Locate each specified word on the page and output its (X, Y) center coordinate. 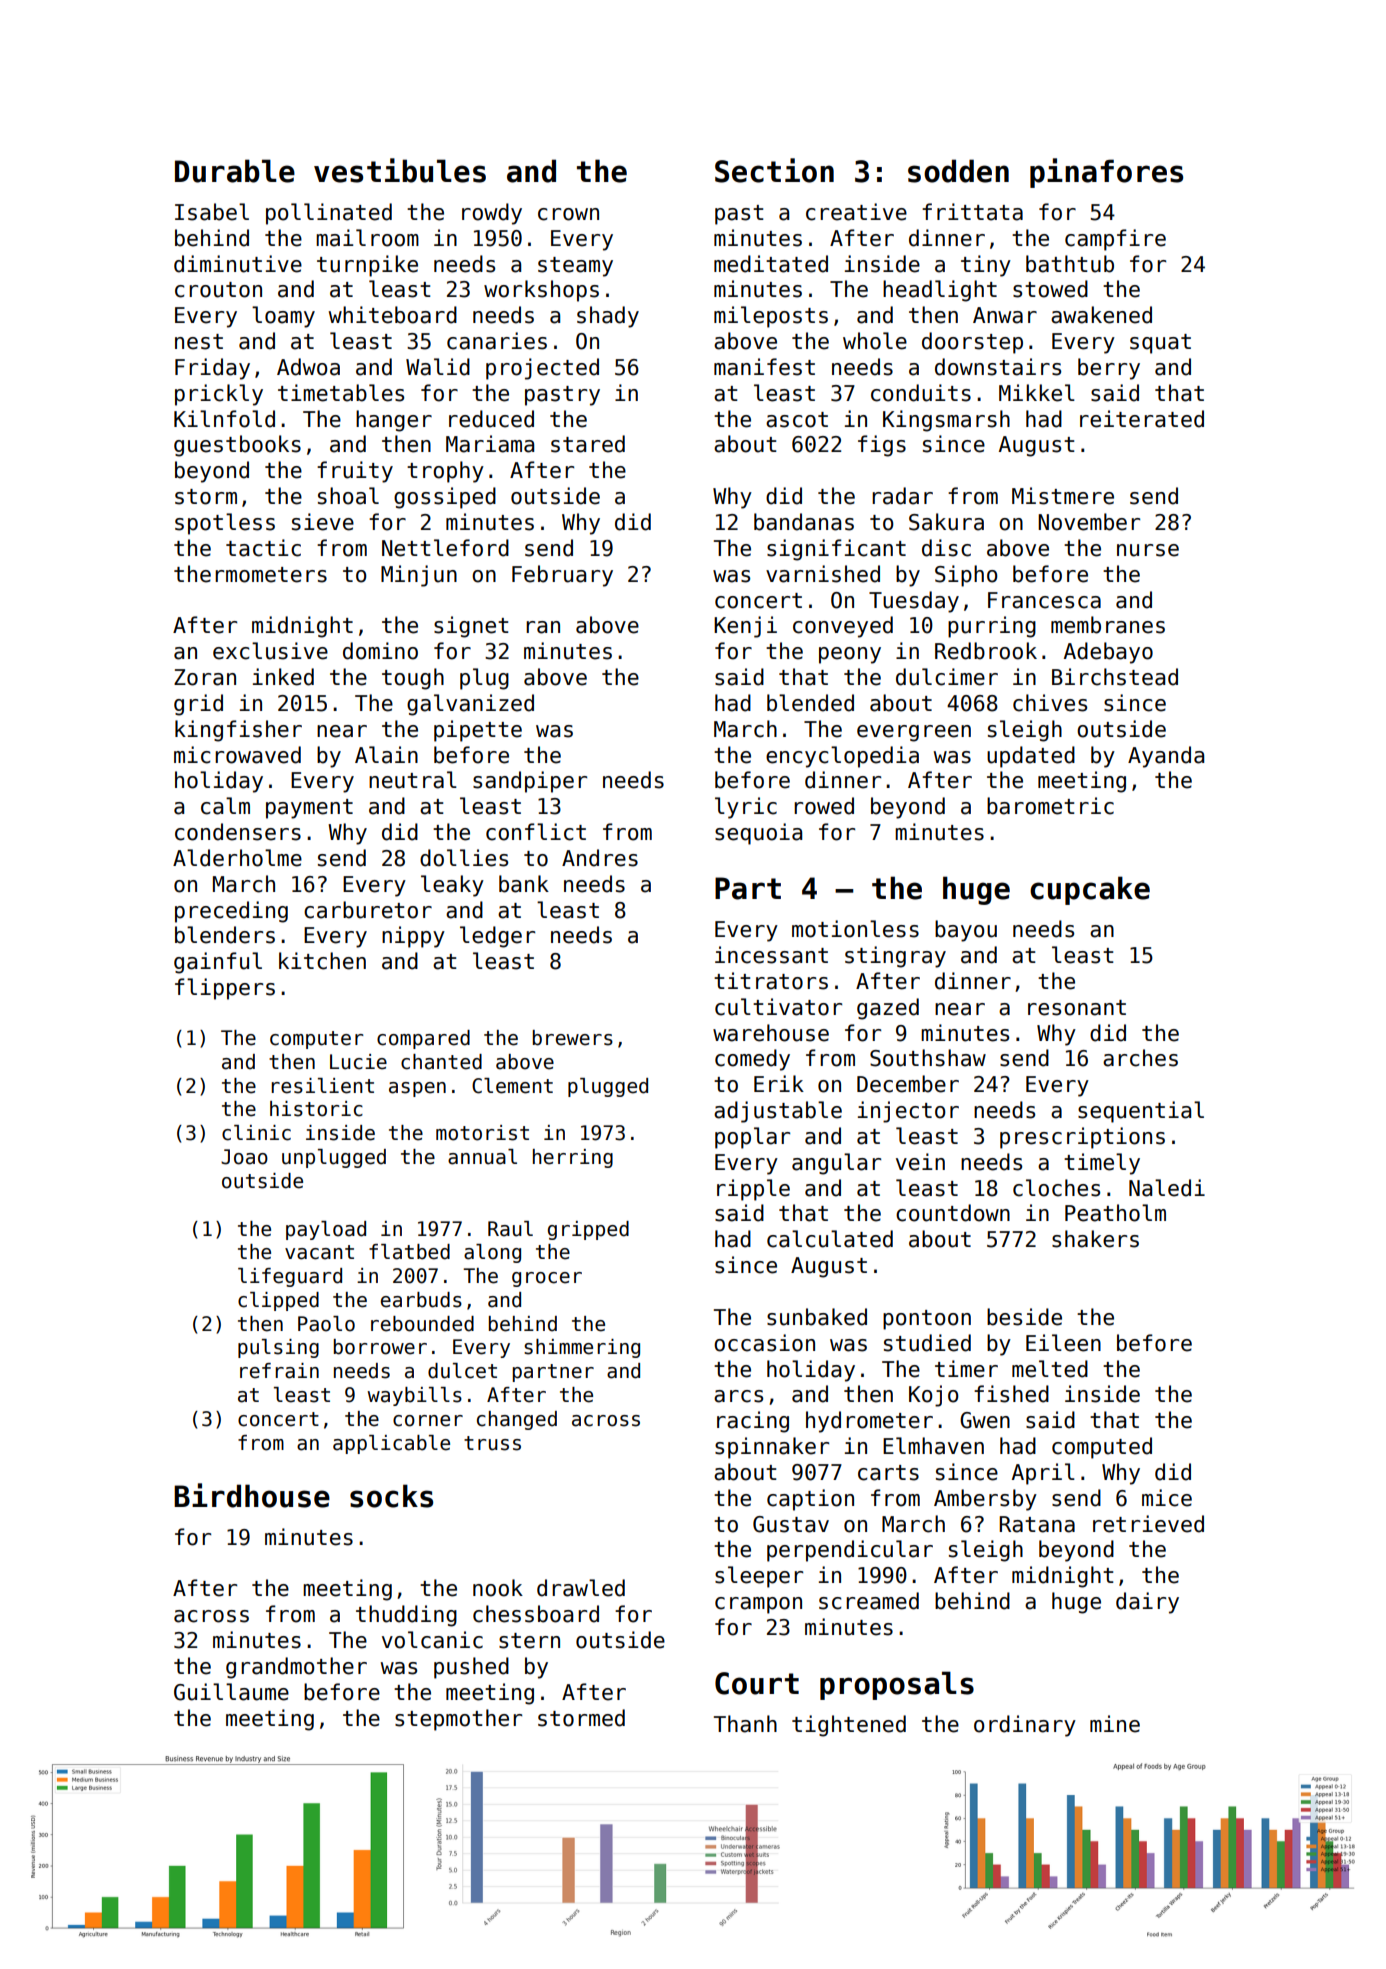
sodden (958, 171)
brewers (573, 1038)
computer (317, 1040)
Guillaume (231, 1692)
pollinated (329, 214)
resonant (1077, 1008)
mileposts (771, 317)
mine (1115, 1724)
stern (529, 1641)
